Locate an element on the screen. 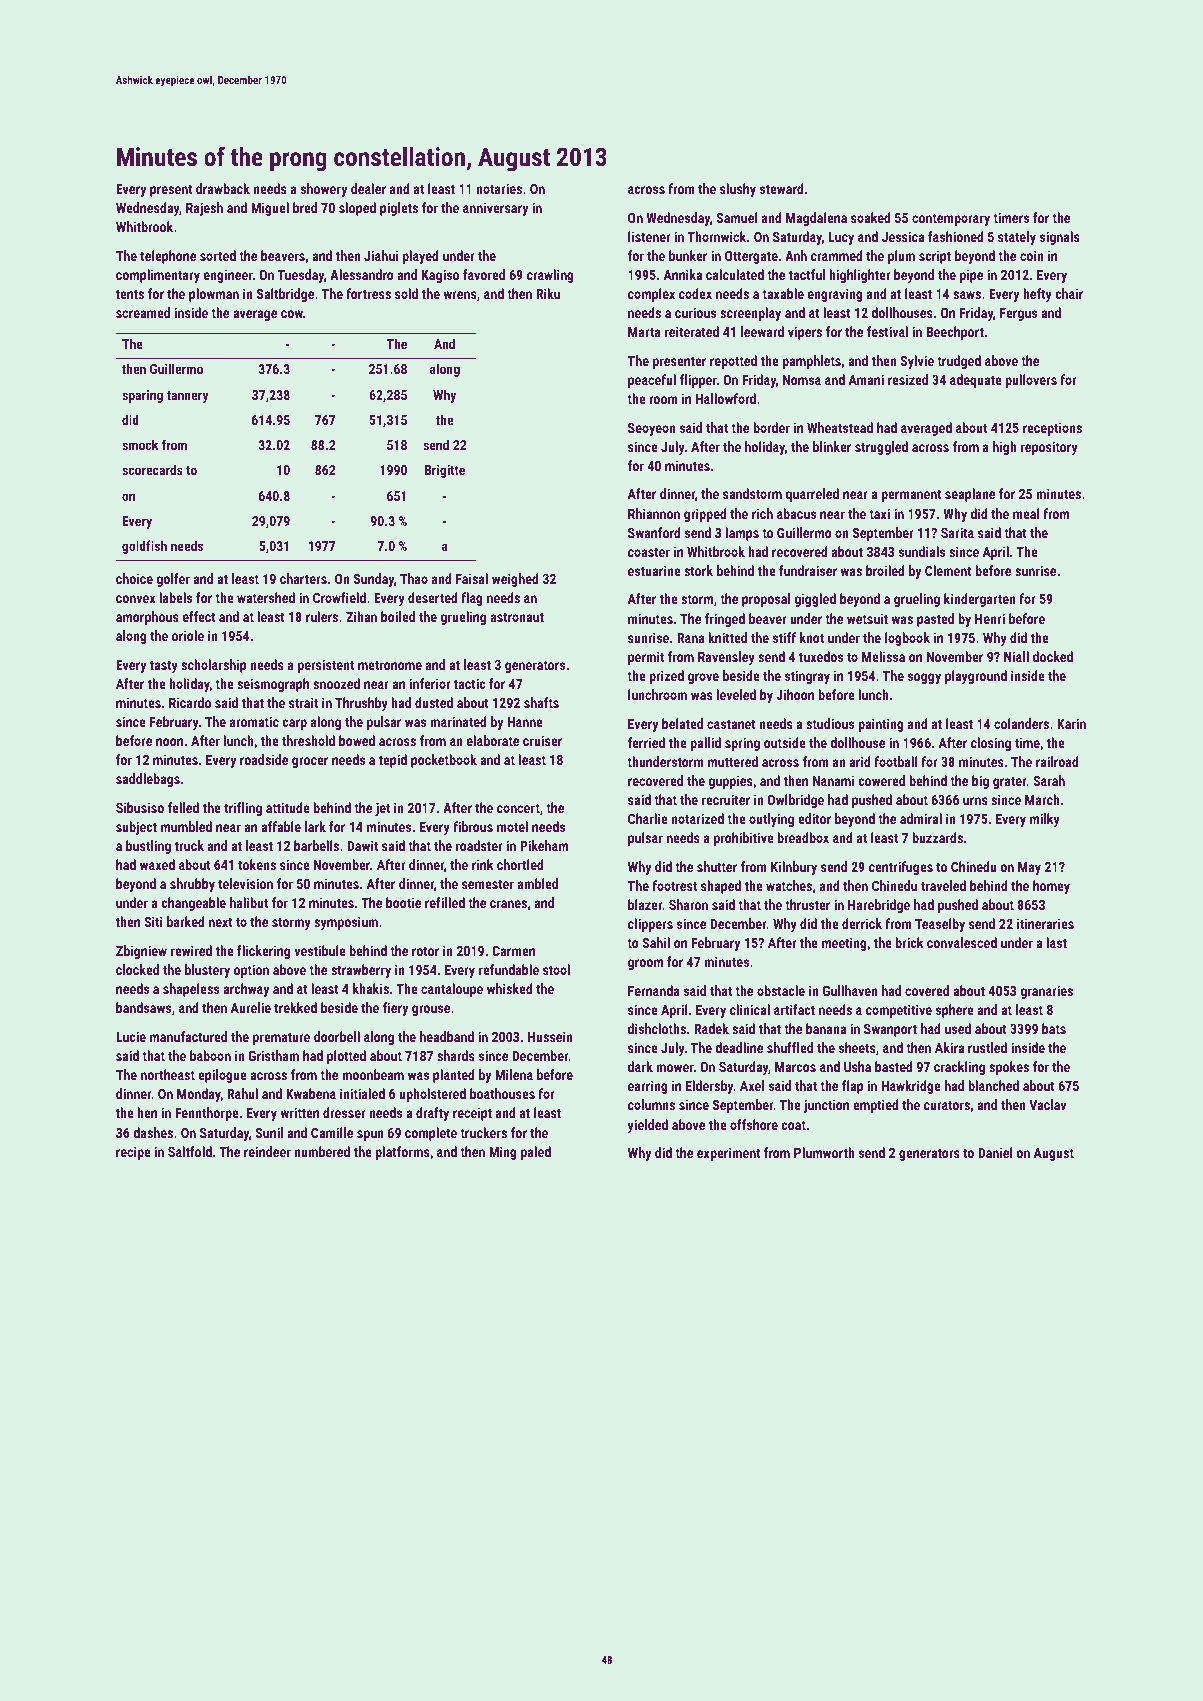  refundable is located at coordinates (509, 969).
